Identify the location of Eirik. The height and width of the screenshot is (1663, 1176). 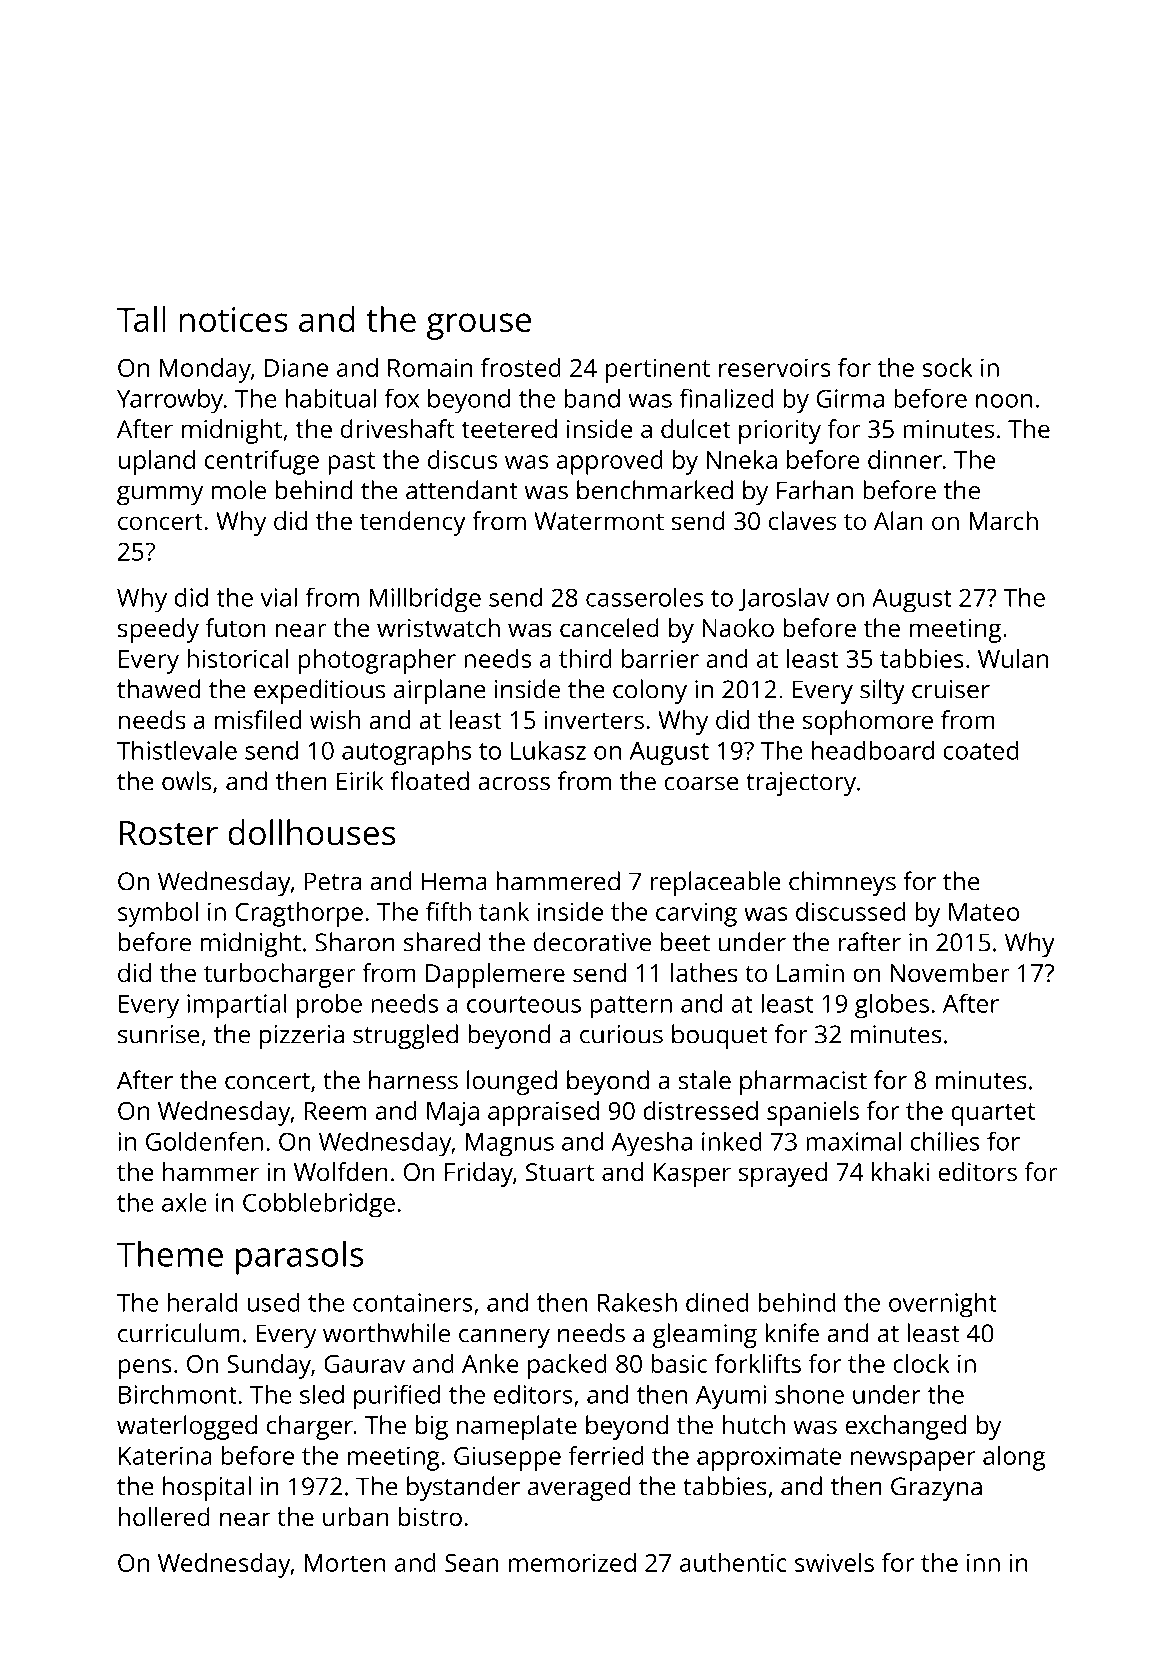
(360, 781).
